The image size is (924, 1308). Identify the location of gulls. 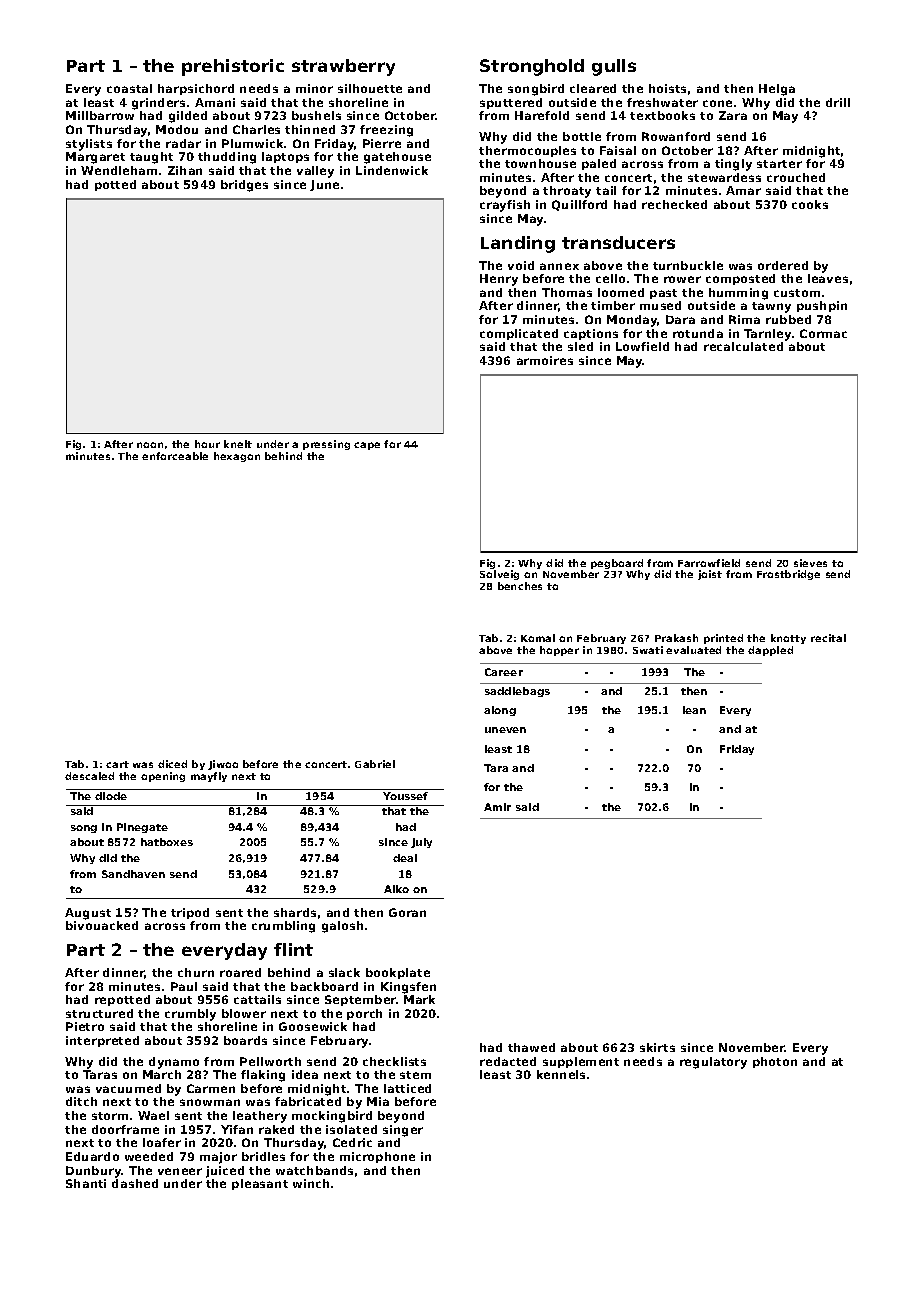
(614, 67).
